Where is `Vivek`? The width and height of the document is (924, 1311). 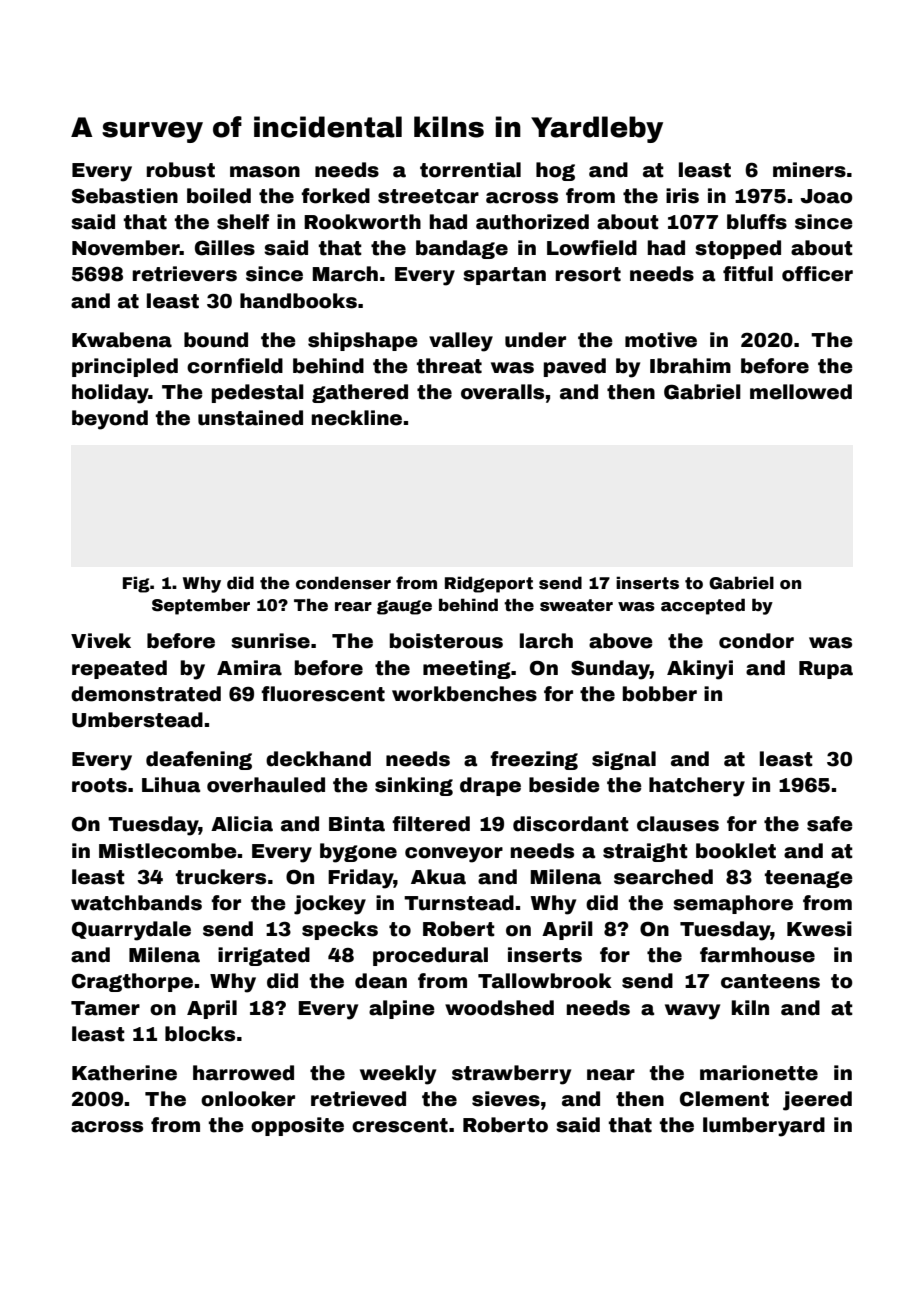 Vivek is located at coordinates (101, 641).
